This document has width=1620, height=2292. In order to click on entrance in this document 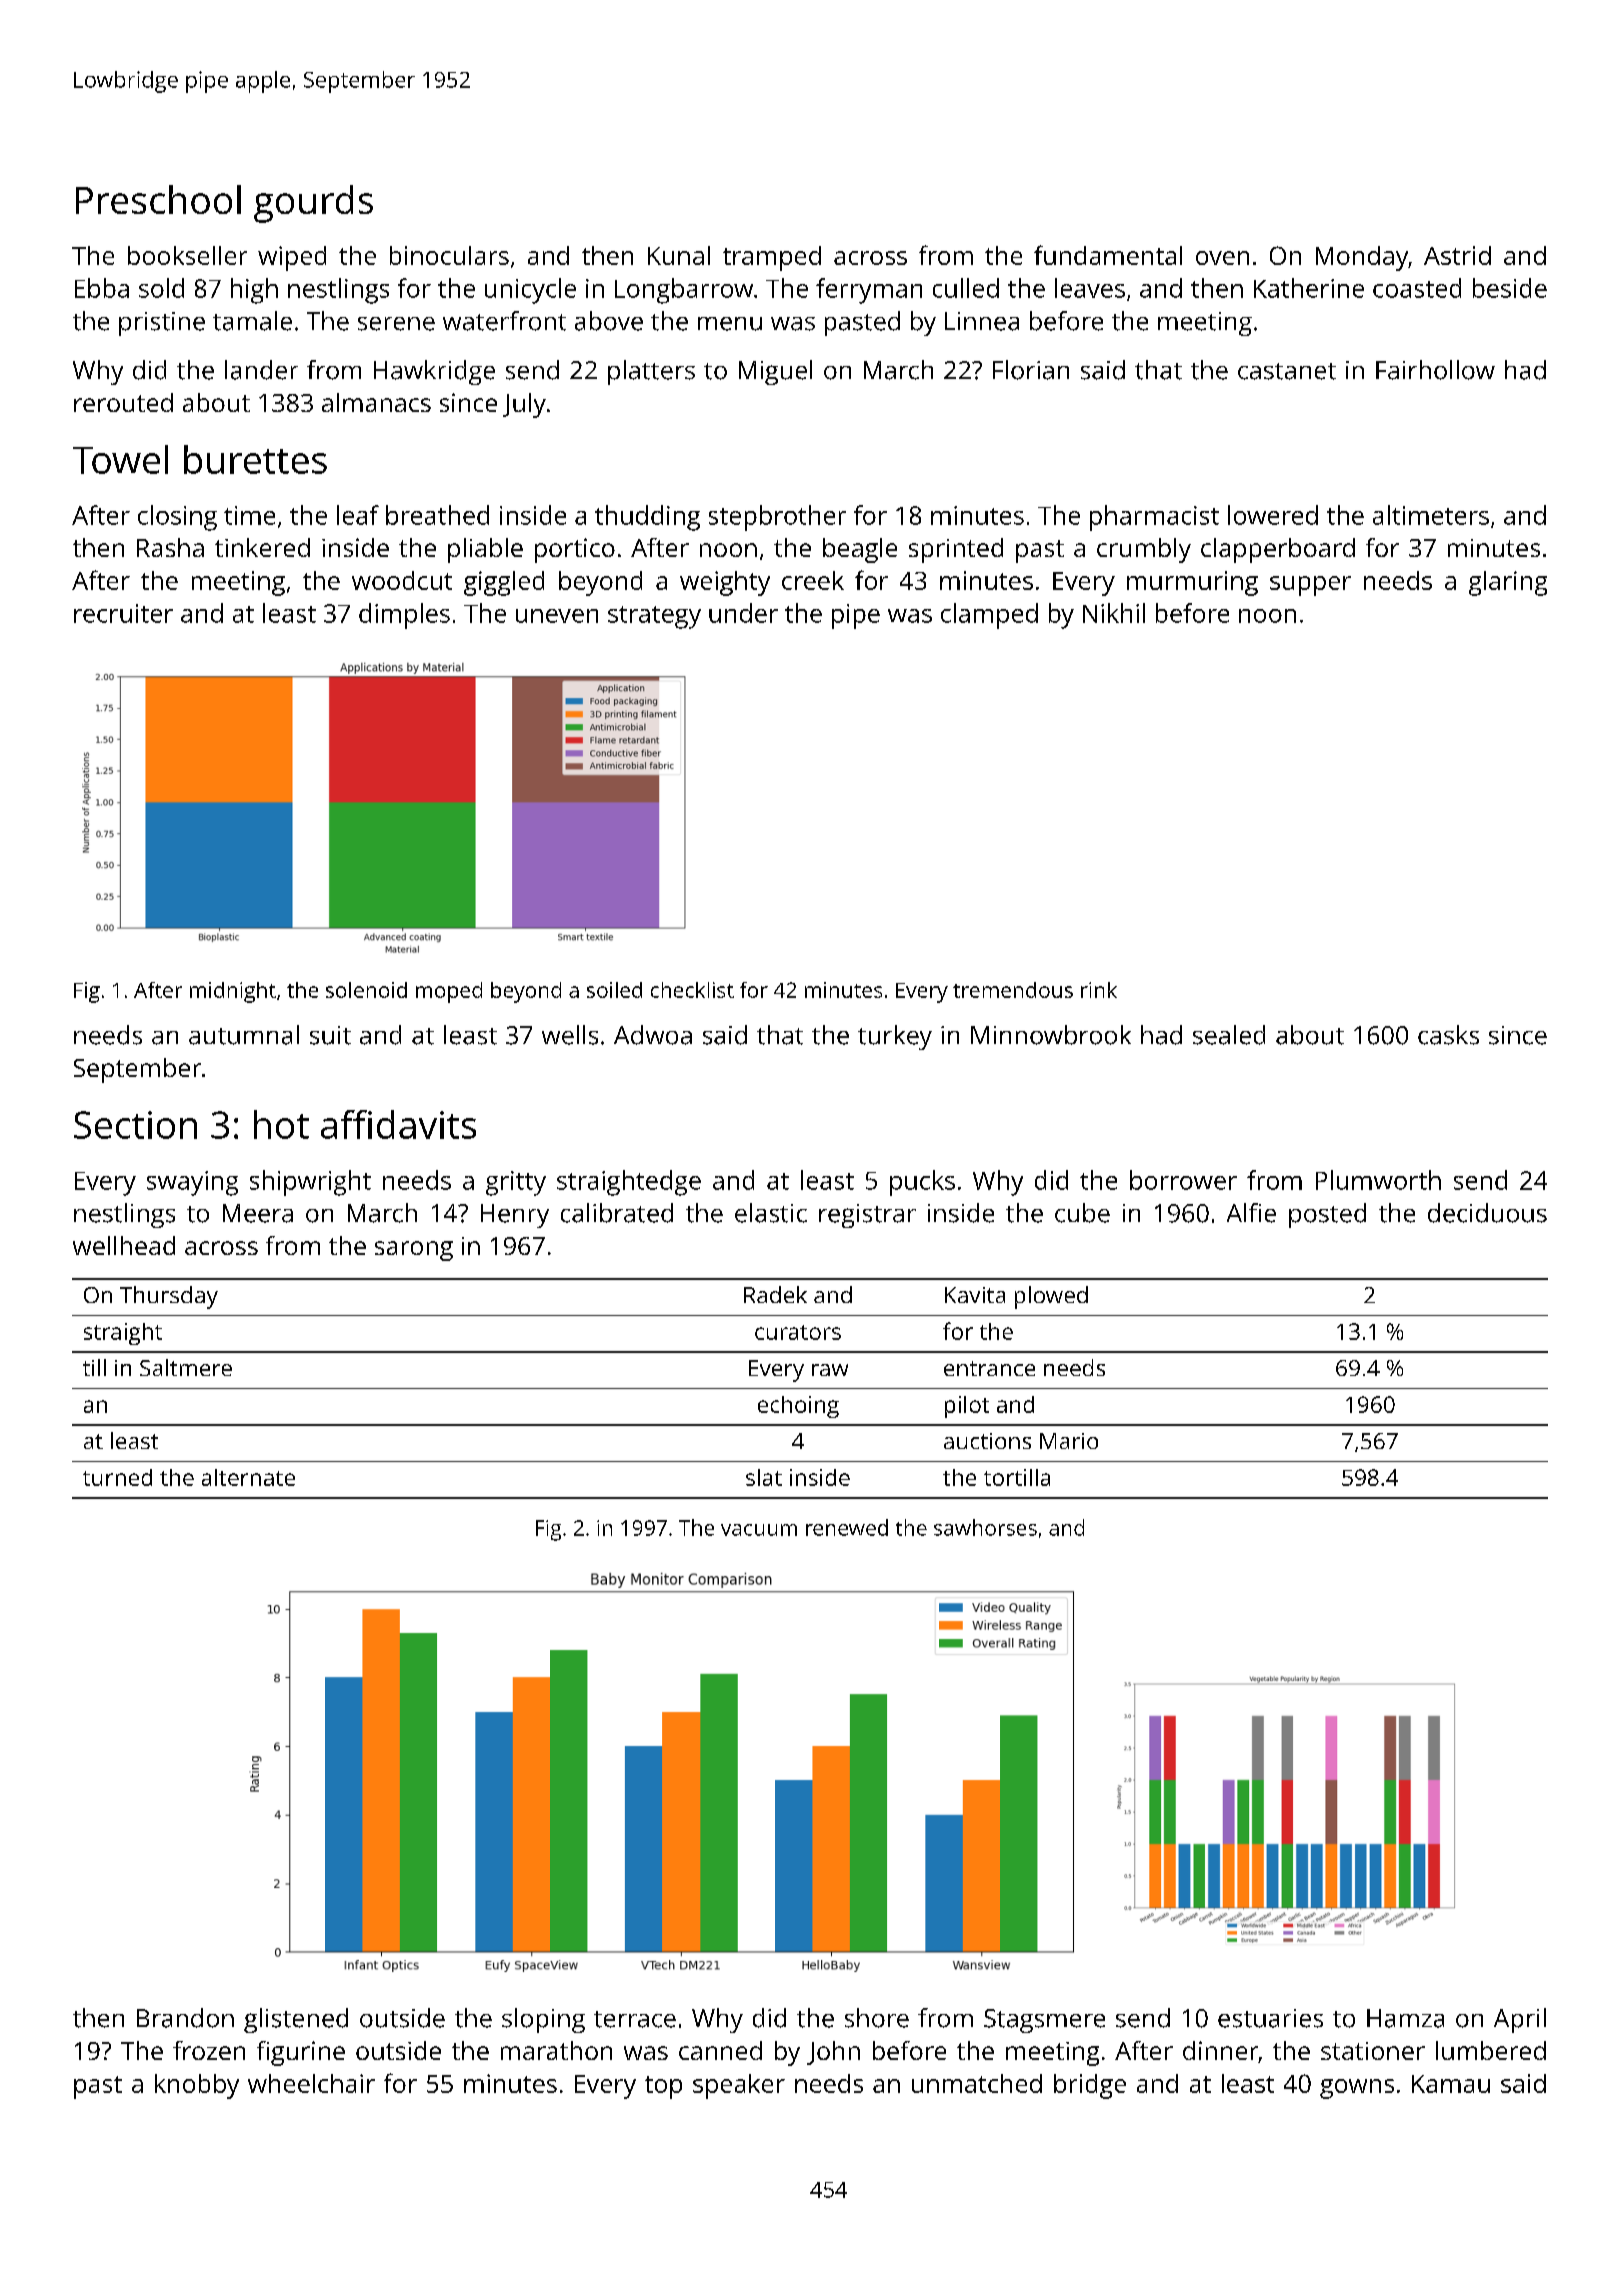, I will do `click(989, 1368)`.
